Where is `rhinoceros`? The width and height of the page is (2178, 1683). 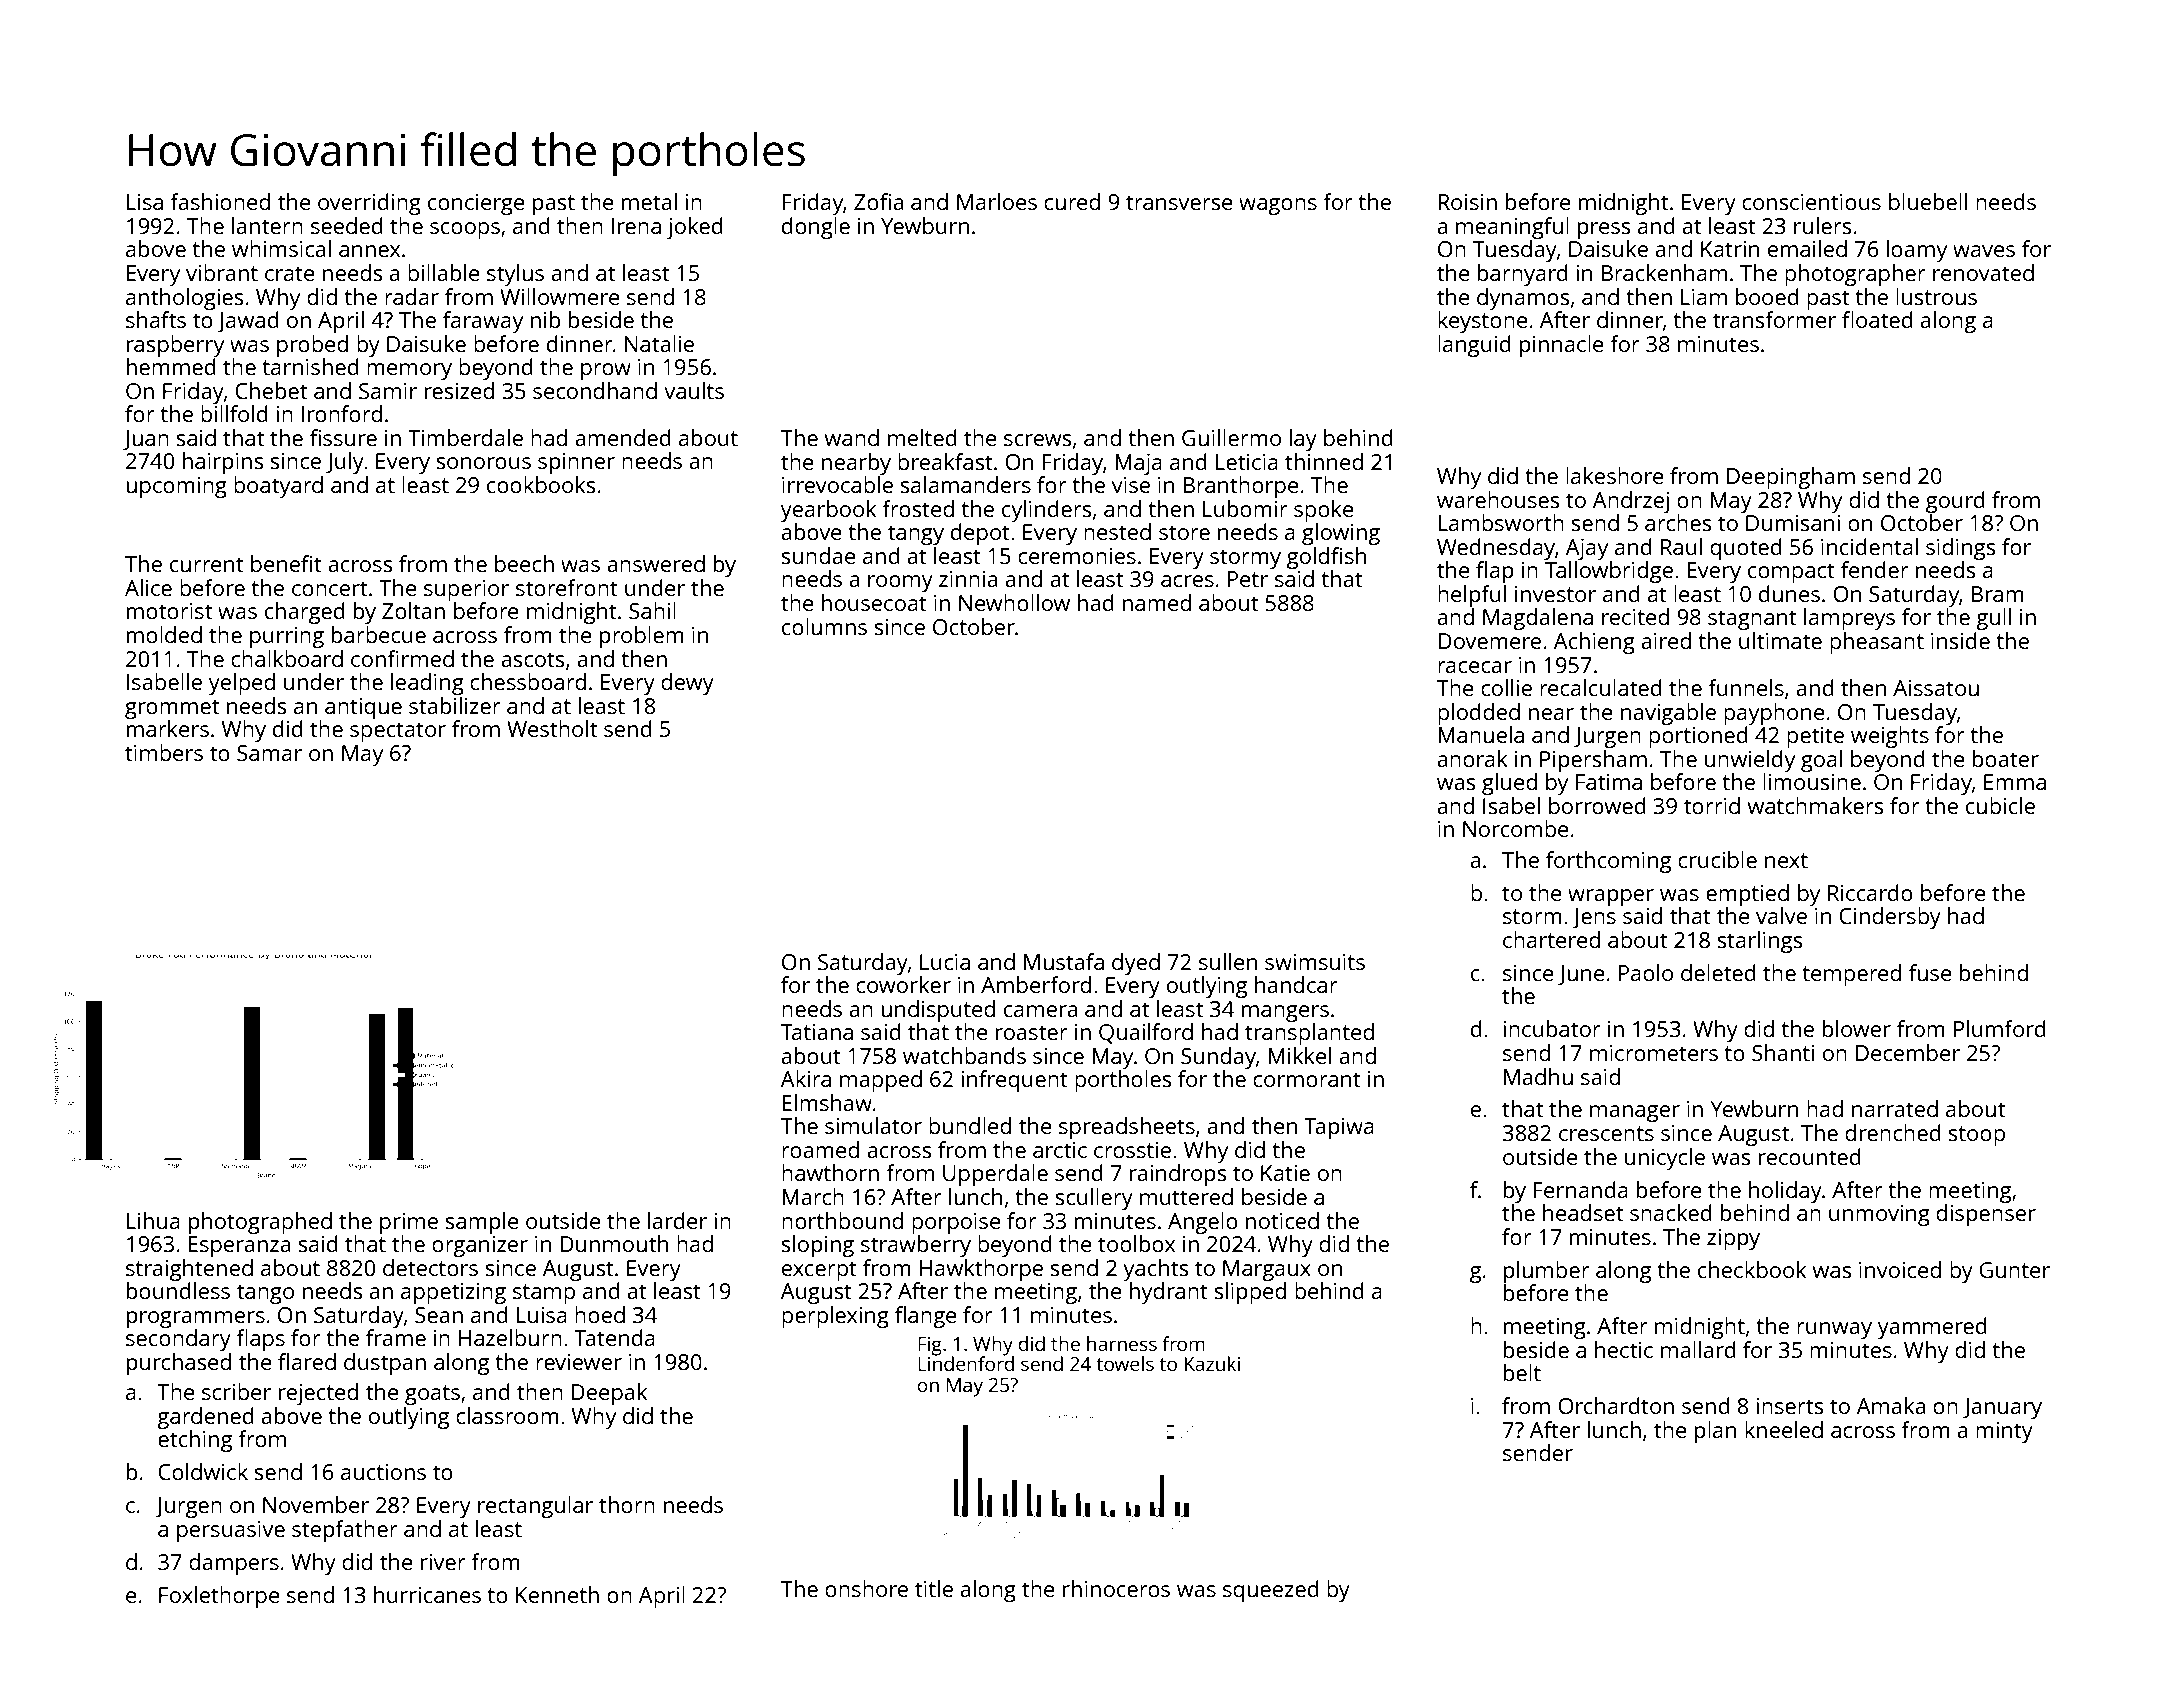
rhinoceros is located at coordinates (1116, 1588).
